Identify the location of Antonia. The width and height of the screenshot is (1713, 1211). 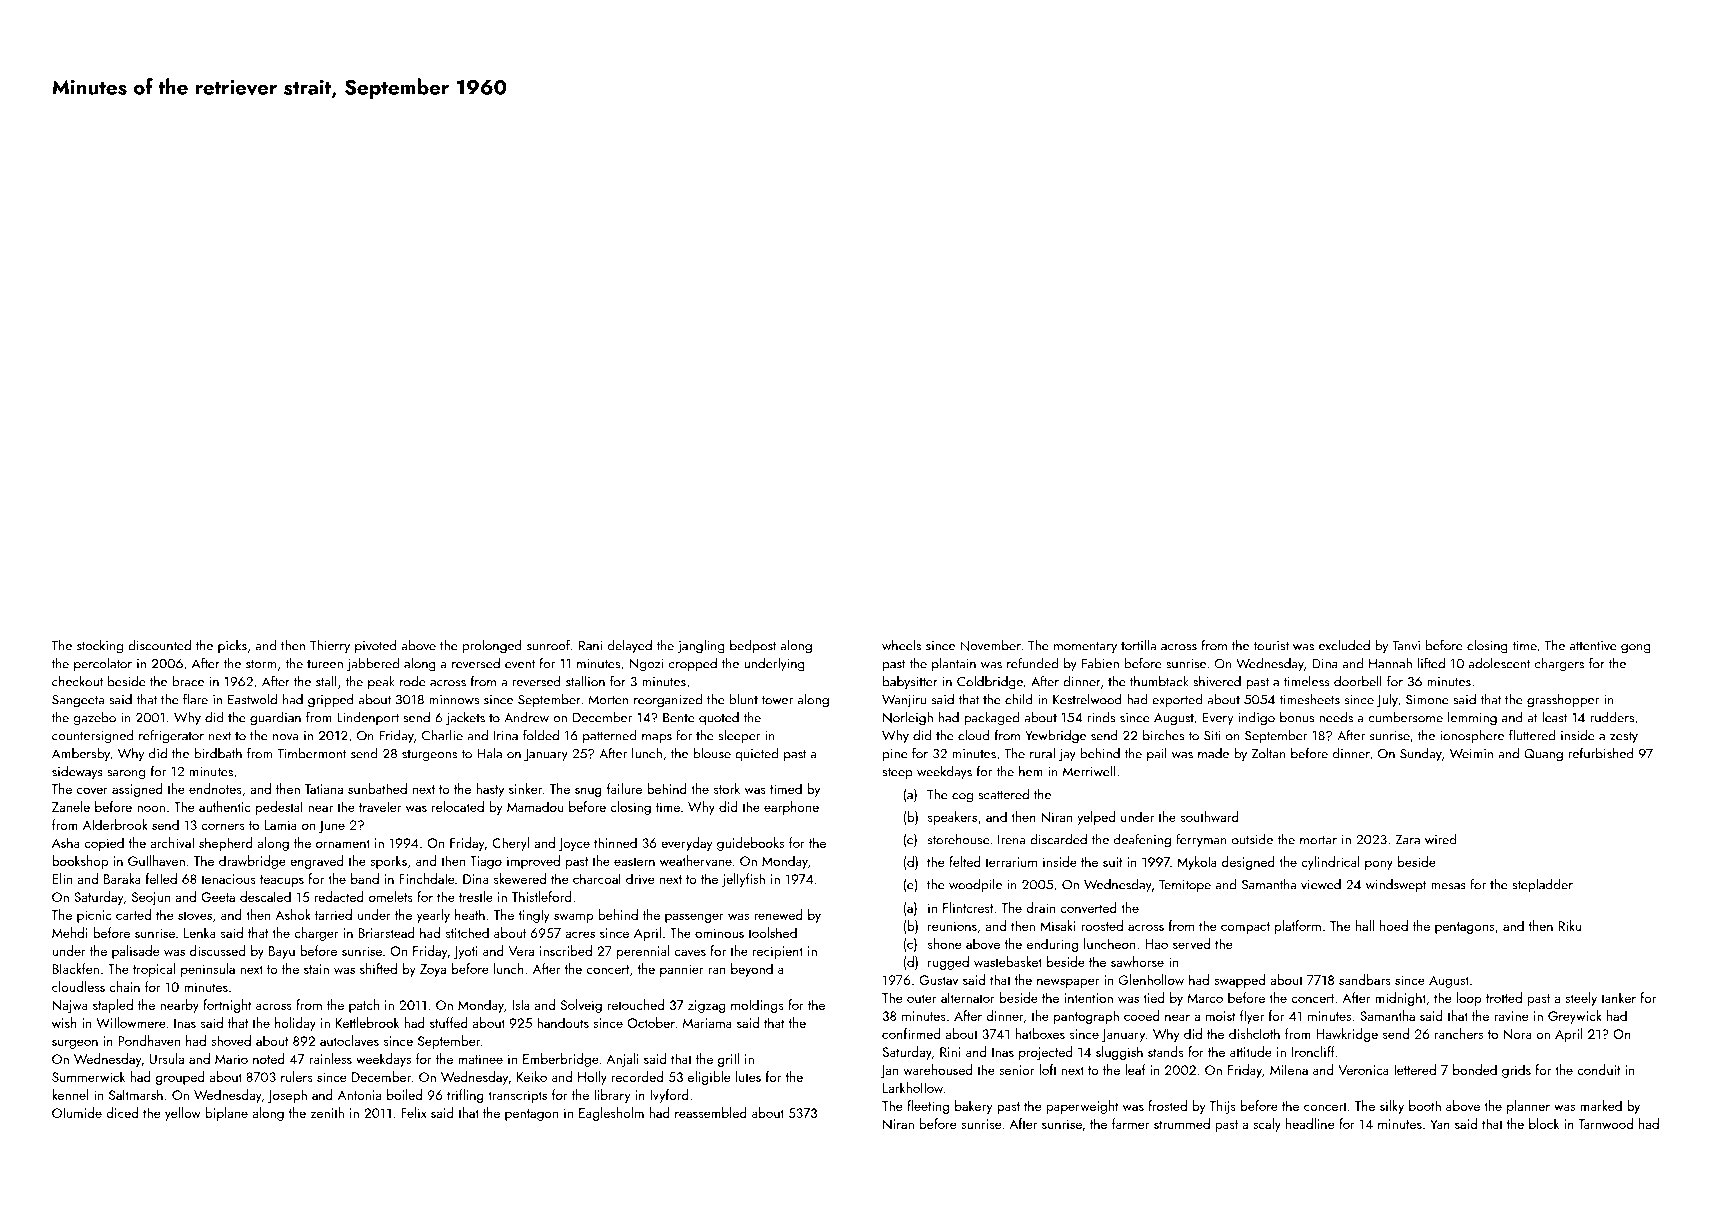
(359, 1095).
